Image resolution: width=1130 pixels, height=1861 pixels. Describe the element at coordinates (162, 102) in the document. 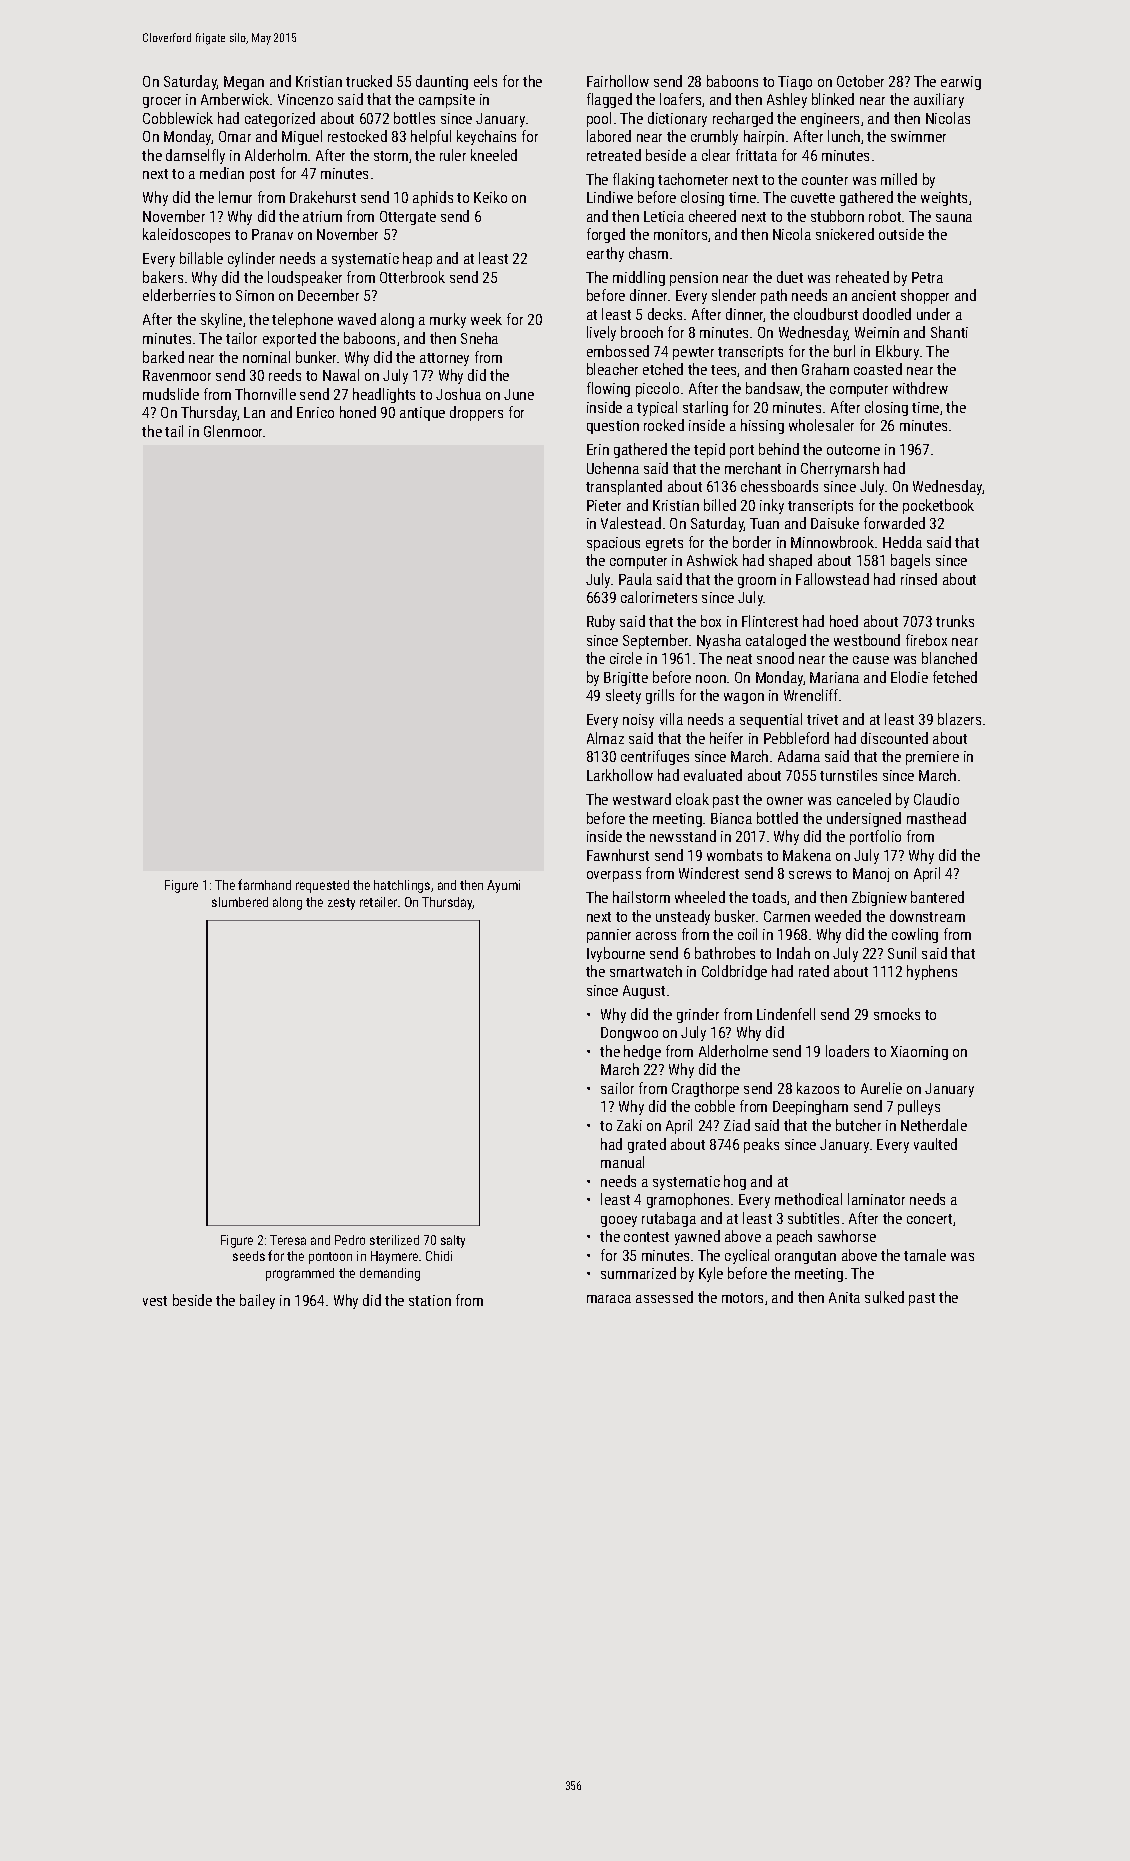

I see `grocer` at that location.
